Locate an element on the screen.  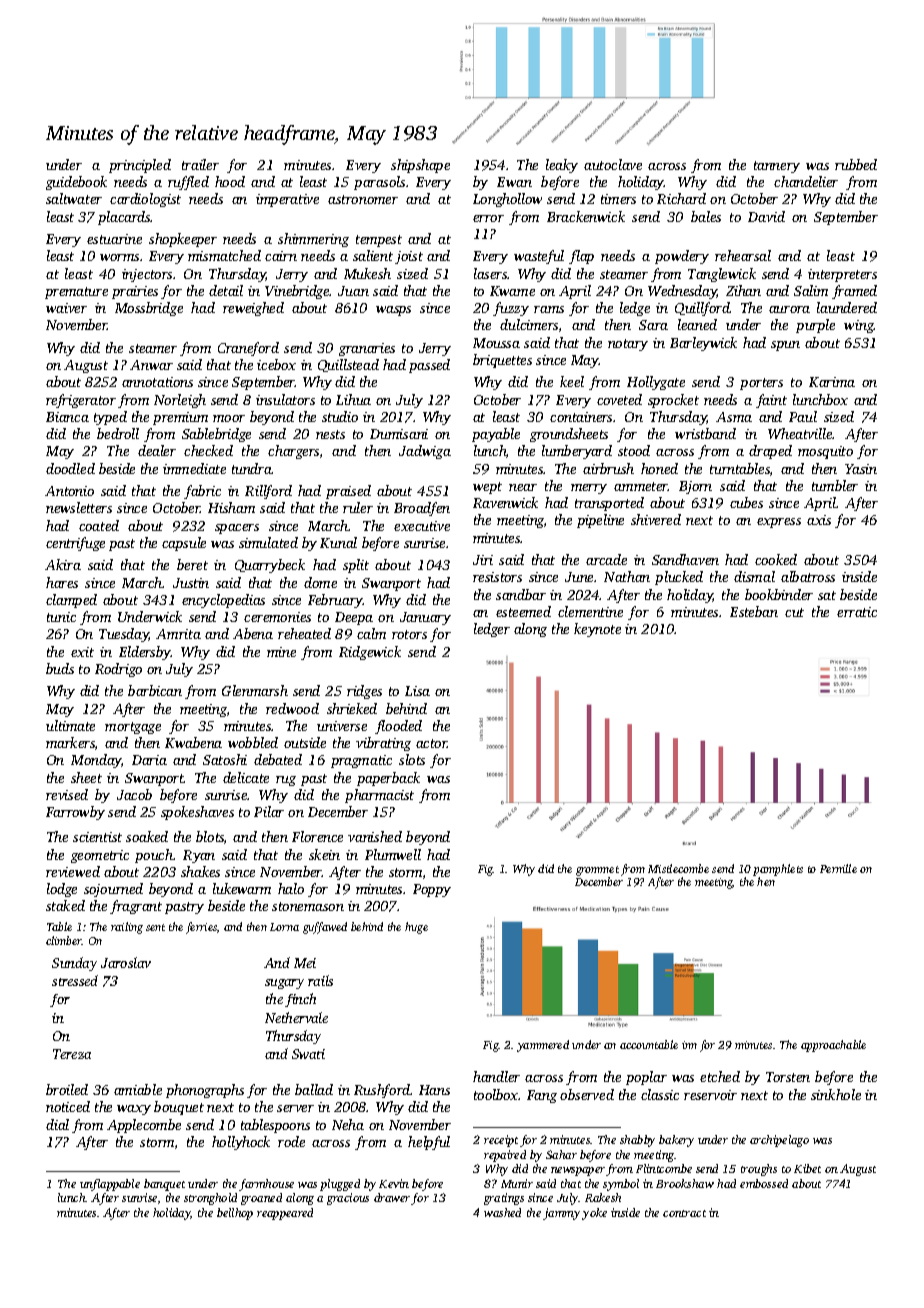
astronomer is located at coordinates (363, 199).
